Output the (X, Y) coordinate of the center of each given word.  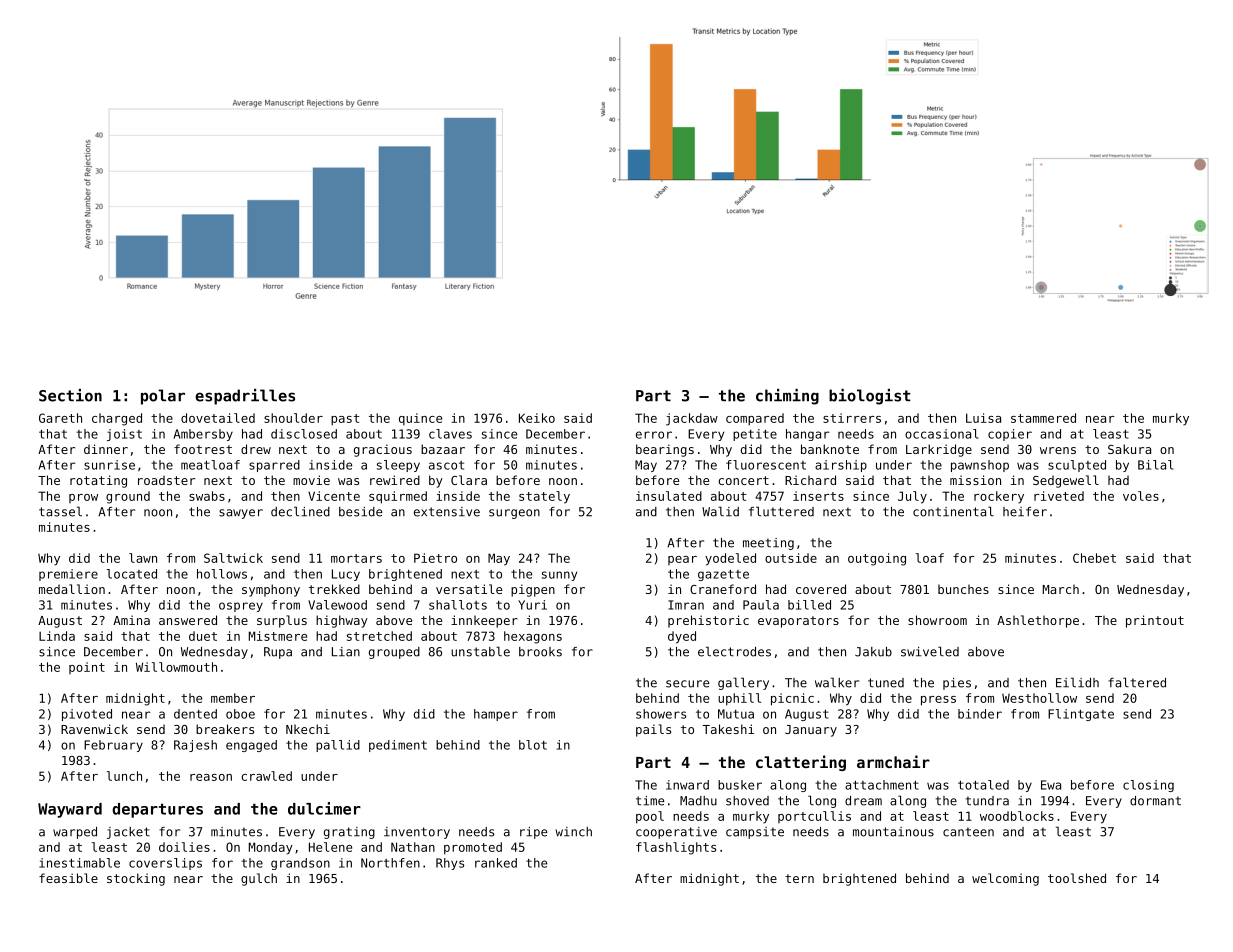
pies (957, 684)
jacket (128, 833)
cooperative (676, 833)
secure (687, 684)
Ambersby (203, 435)
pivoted (87, 715)
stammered (1043, 418)
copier (1010, 435)
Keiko (537, 418)
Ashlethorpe (1038, 621)
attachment (882, 785)
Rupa (278, 653)
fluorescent (766, 465)
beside (360, 512)
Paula (761, 605)
